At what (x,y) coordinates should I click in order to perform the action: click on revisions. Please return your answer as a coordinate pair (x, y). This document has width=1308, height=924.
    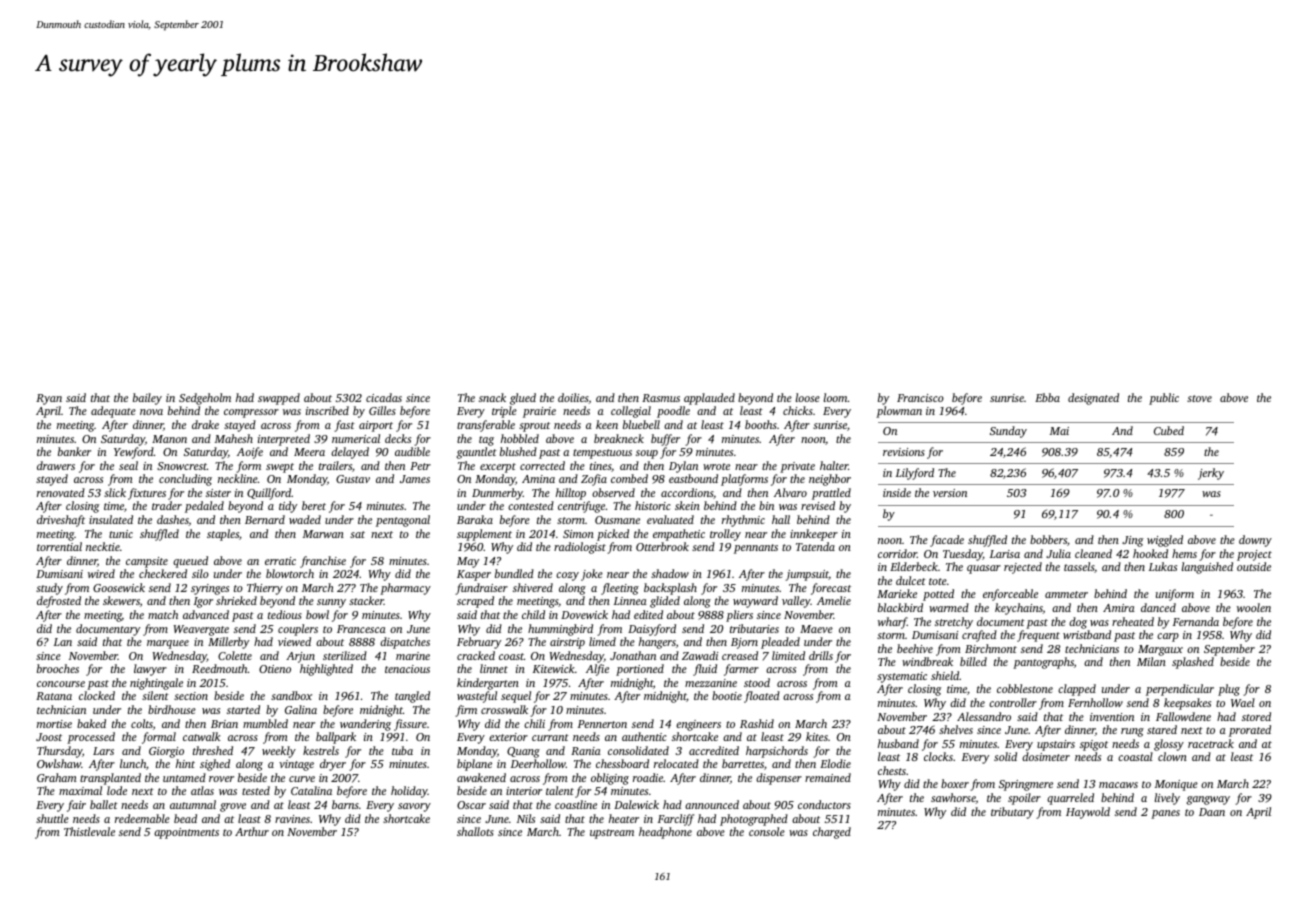
    Looking at the image, I should click on (904, 452).
